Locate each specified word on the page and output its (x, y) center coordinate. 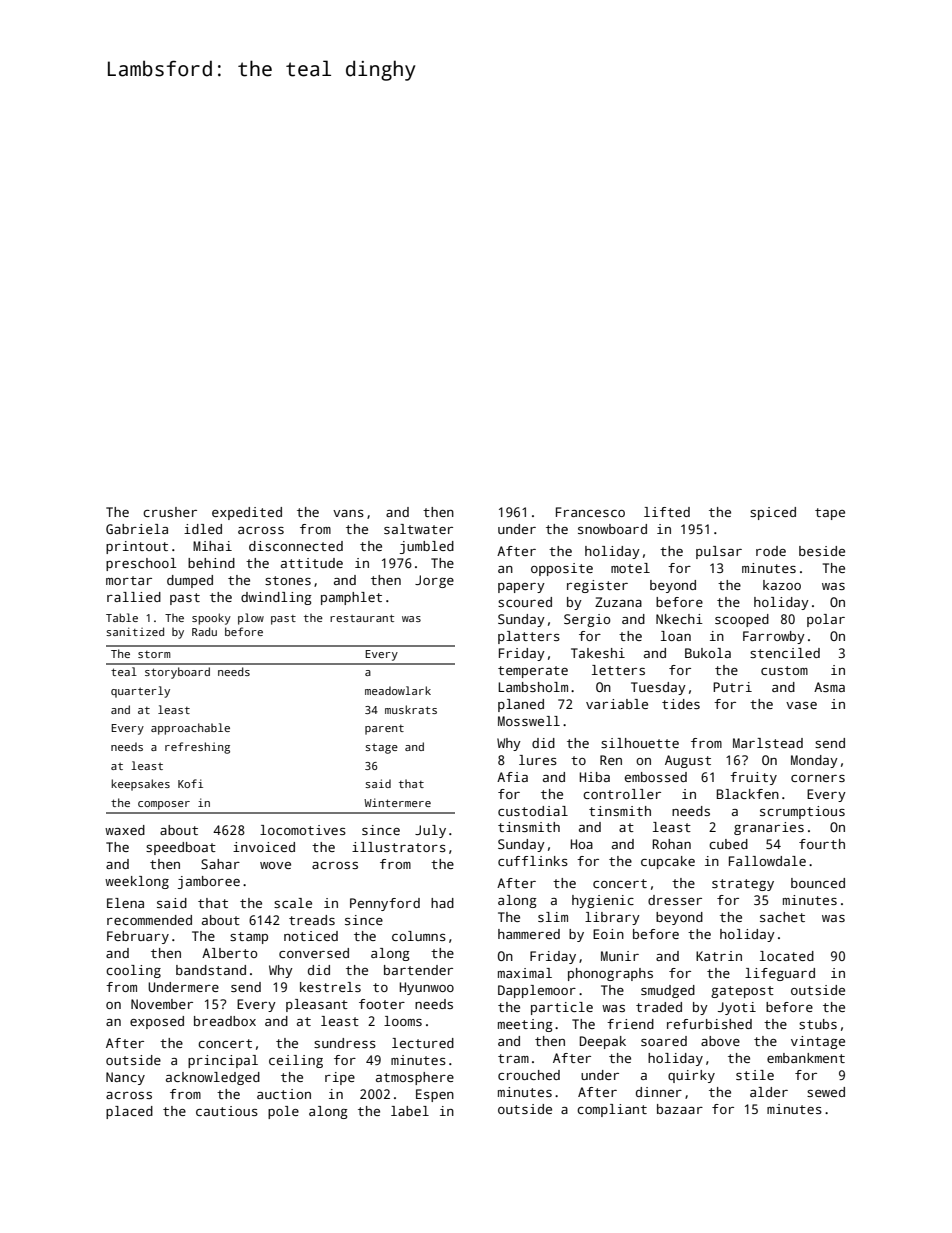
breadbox (225, 1021)
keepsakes (140, 785)
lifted (667, 512)
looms (403, 1021)
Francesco (590, 512)
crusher (170, 512)
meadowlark (398, 690)
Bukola (708, 653)
